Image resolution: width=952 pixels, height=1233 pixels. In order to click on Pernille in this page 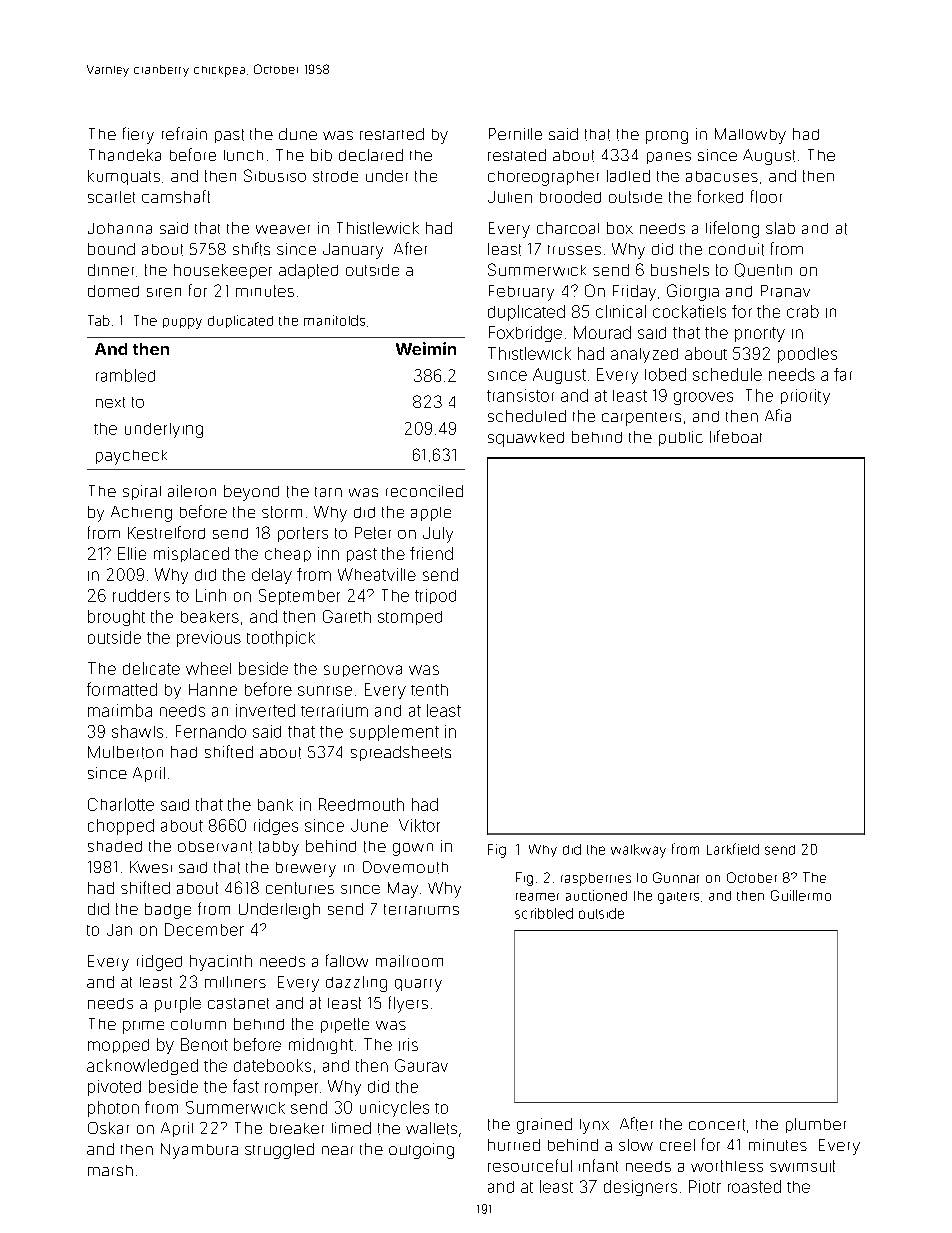, I will do `click(515, 134)`.
